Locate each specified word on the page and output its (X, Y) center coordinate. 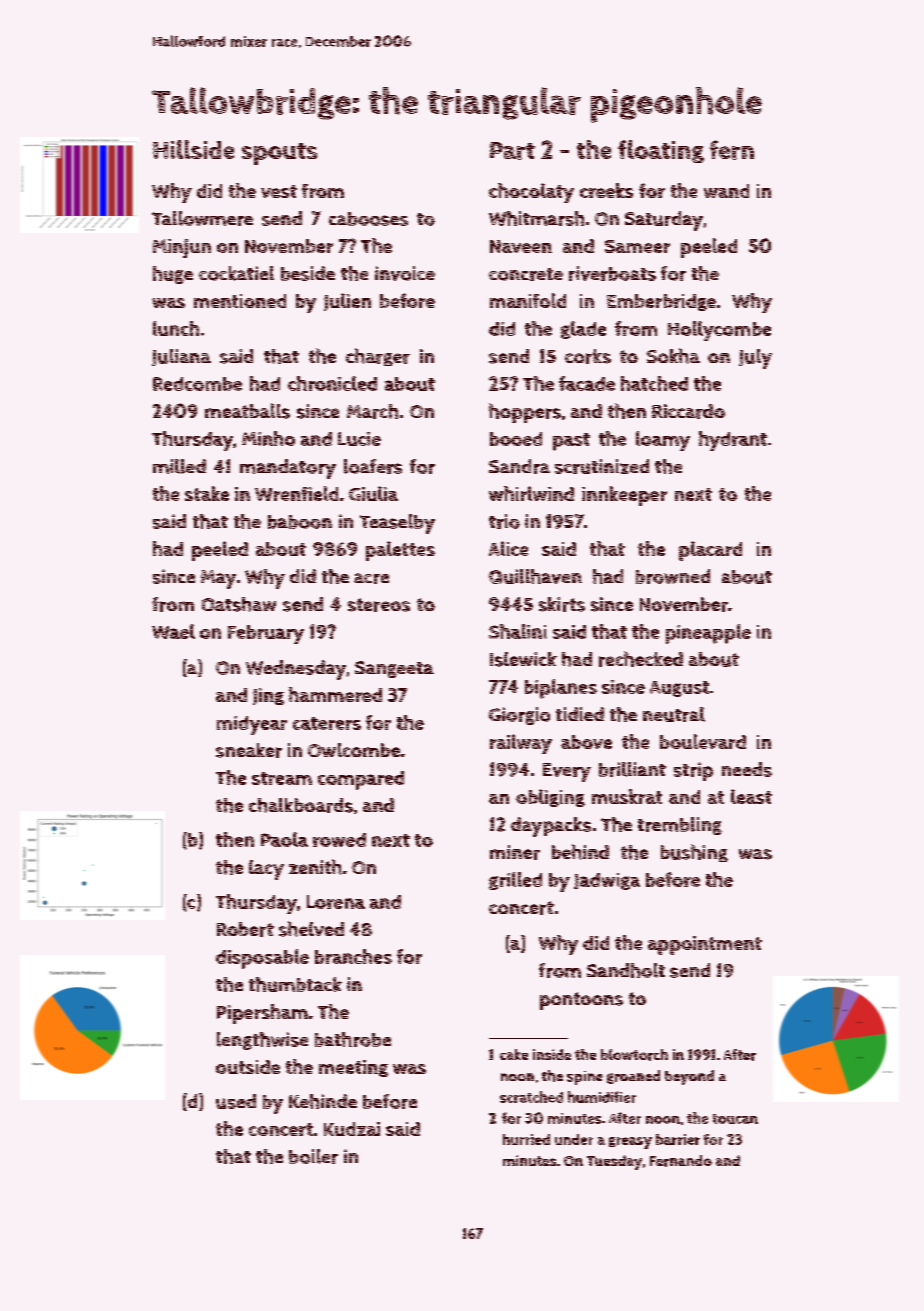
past (571, 442)
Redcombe (197, 384)
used (236, 1101)
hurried (526, 1139)
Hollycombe (719, 331)
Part (512, 151)
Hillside (193, 149)
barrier (678, 1139)
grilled (515, 881)
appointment (705, 945)
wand (726, 191)
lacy (266, 870)
